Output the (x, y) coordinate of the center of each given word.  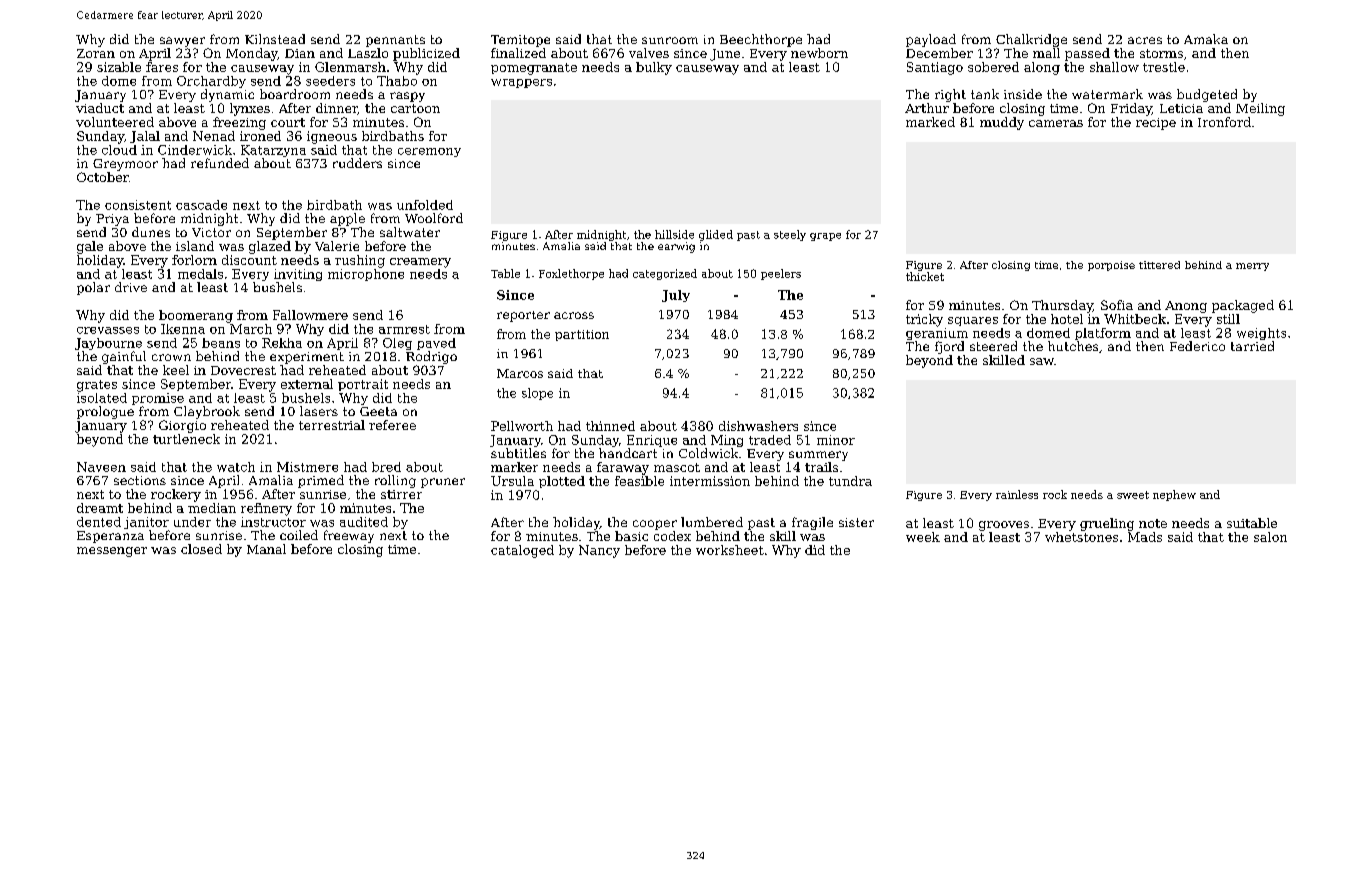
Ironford (1224, 122)
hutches (1073, 346)
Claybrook (207, 412)
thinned (610, 426)
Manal (266, 549)
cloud (119, 150)
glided (716, 235)
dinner (337, 109)
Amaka (1206, 39)
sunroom (670, 40)
